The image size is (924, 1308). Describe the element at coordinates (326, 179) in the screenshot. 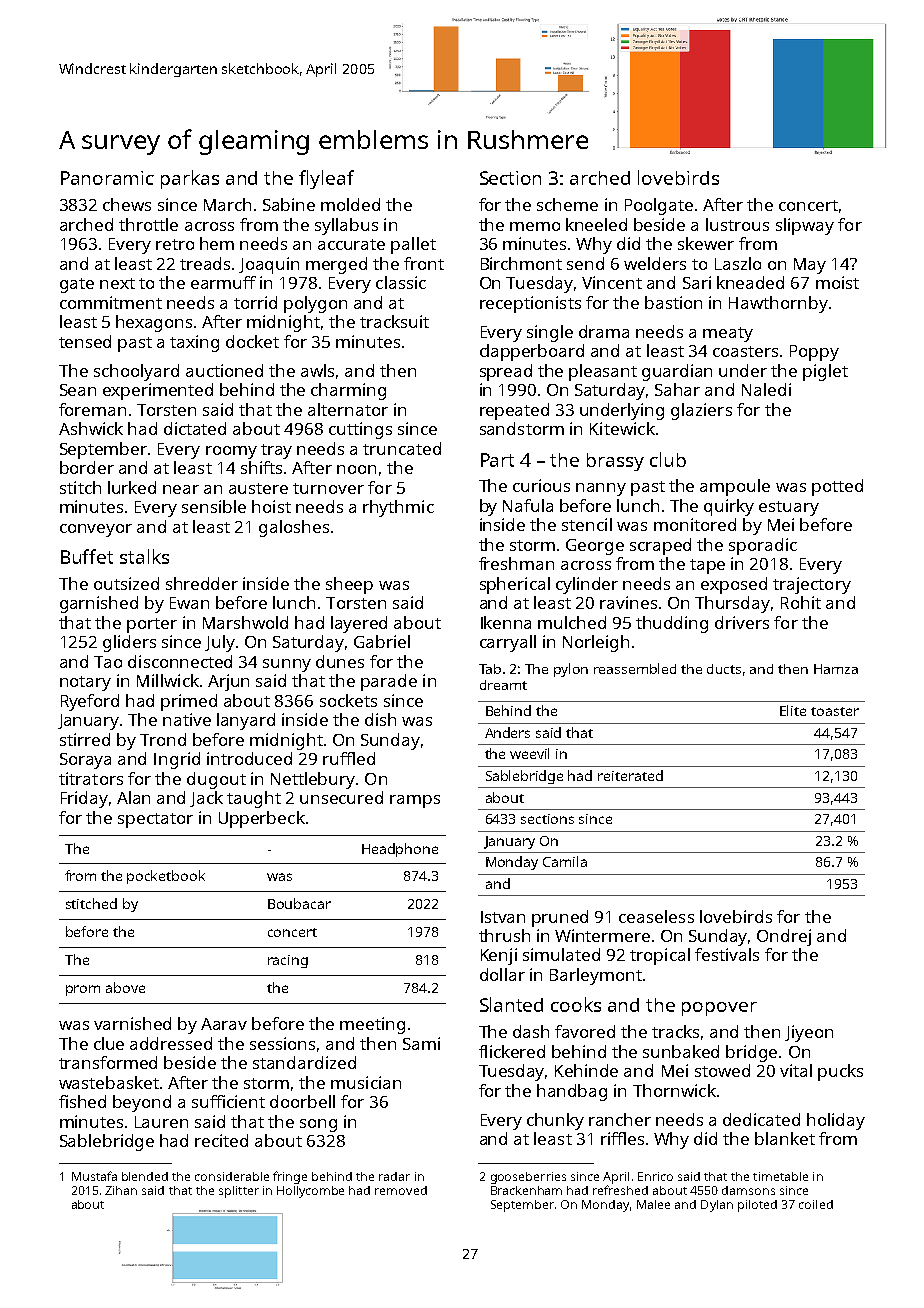

I see `flyleaf` at that location.
